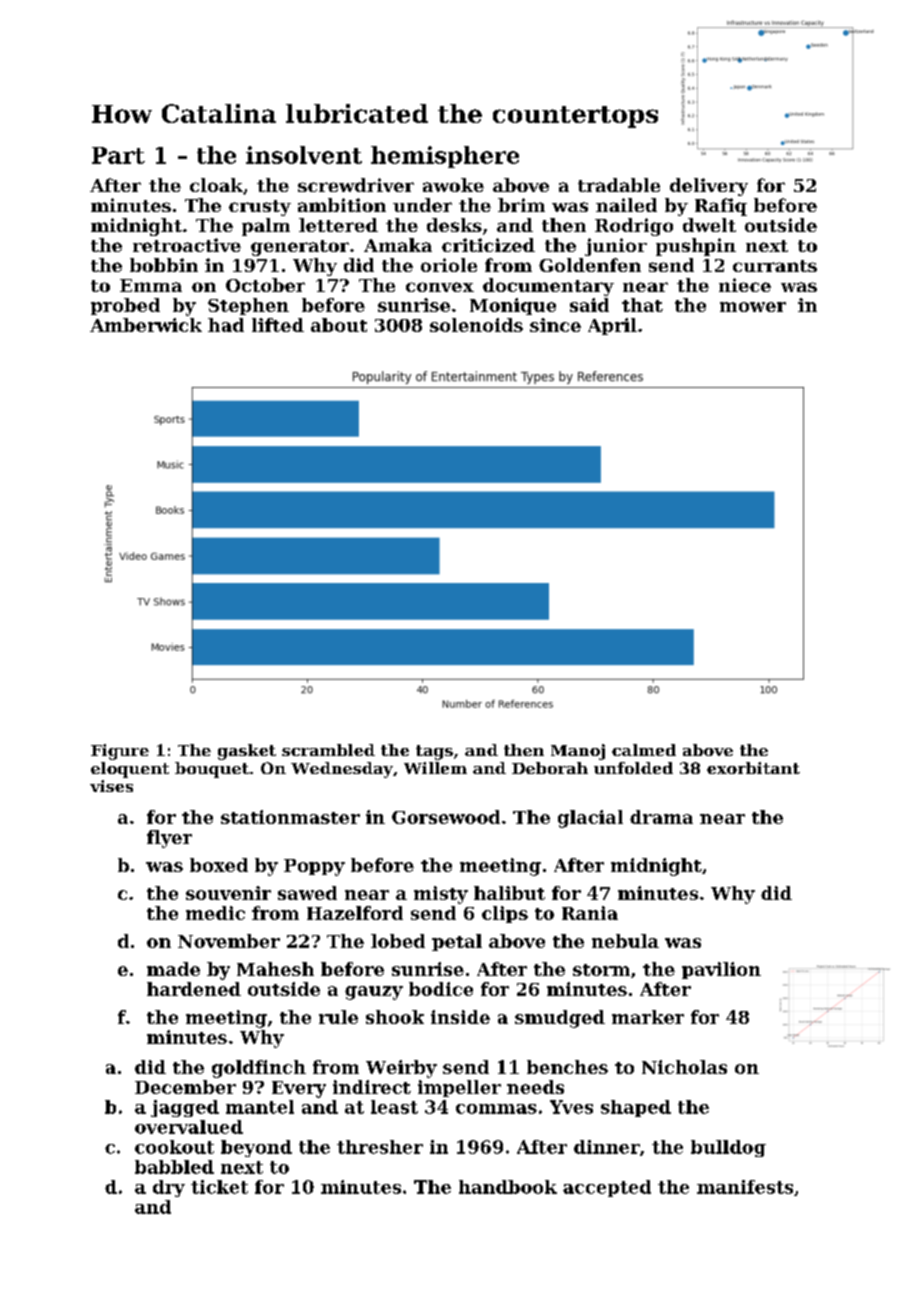  What do you see at coordinates (304, 155) in the page?
I see `insolvent` at bounding box center [304, 155].
